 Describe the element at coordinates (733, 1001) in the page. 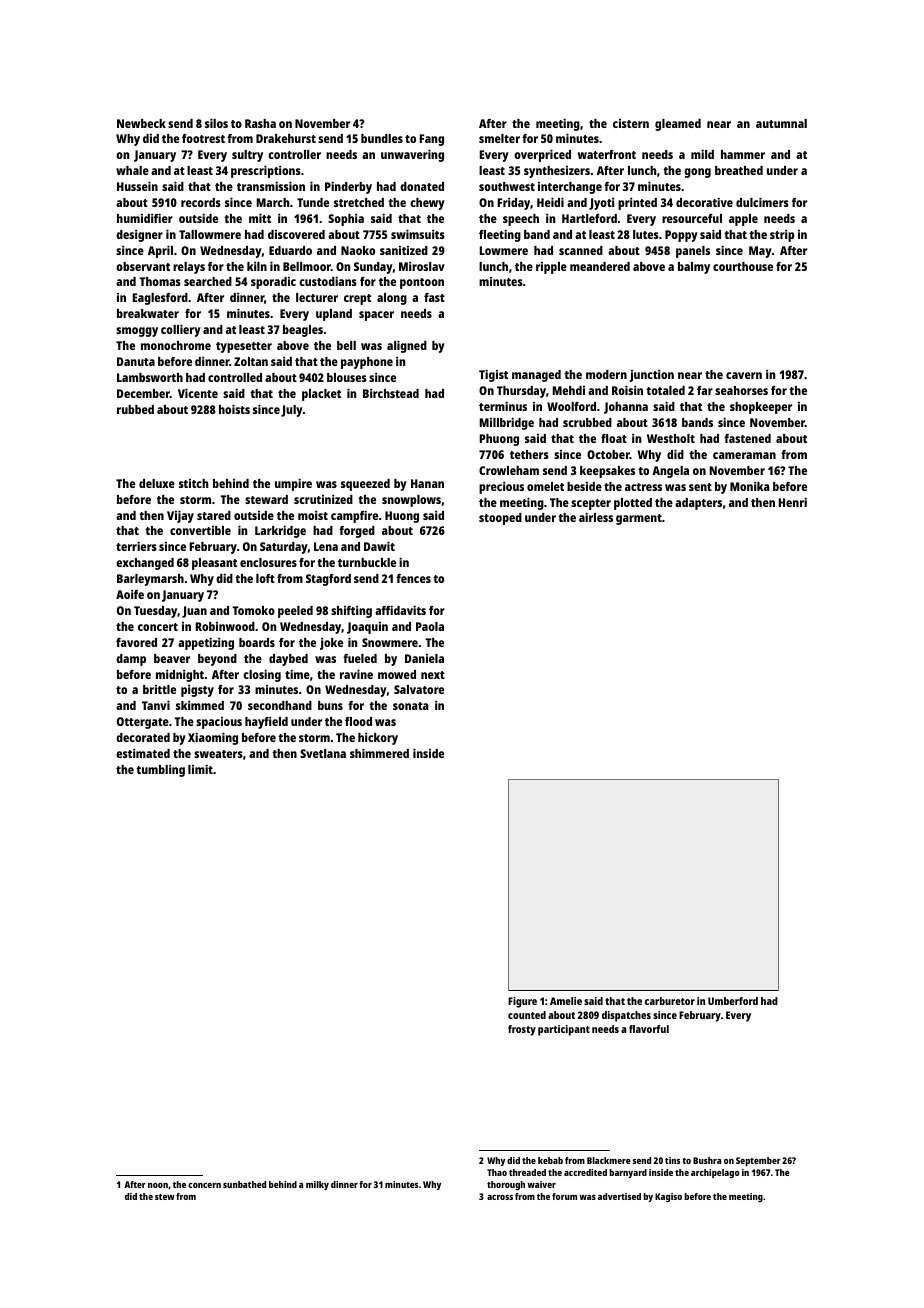

I see `Umberford` at that location.
